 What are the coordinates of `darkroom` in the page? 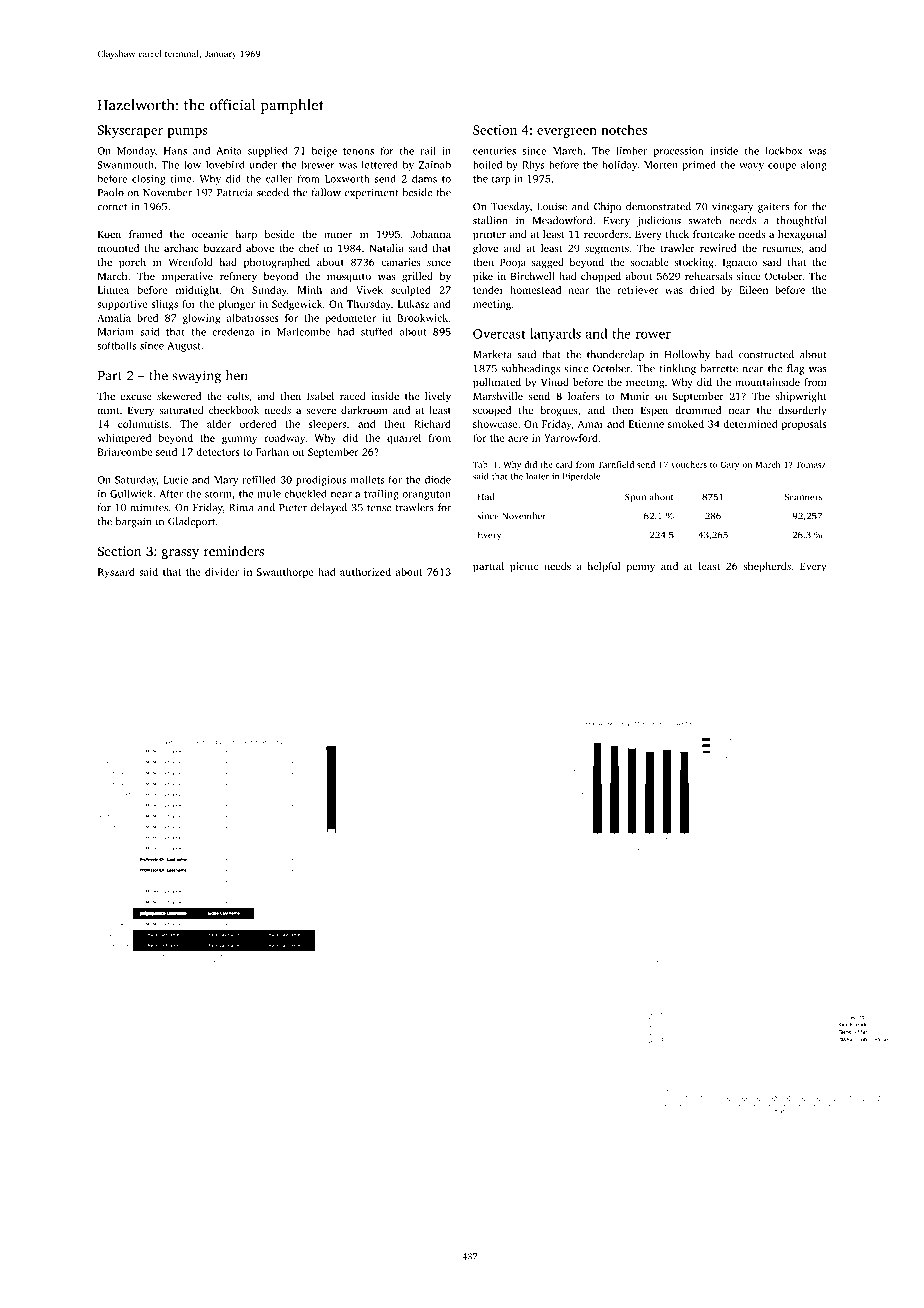 It's located at (364, 410).
